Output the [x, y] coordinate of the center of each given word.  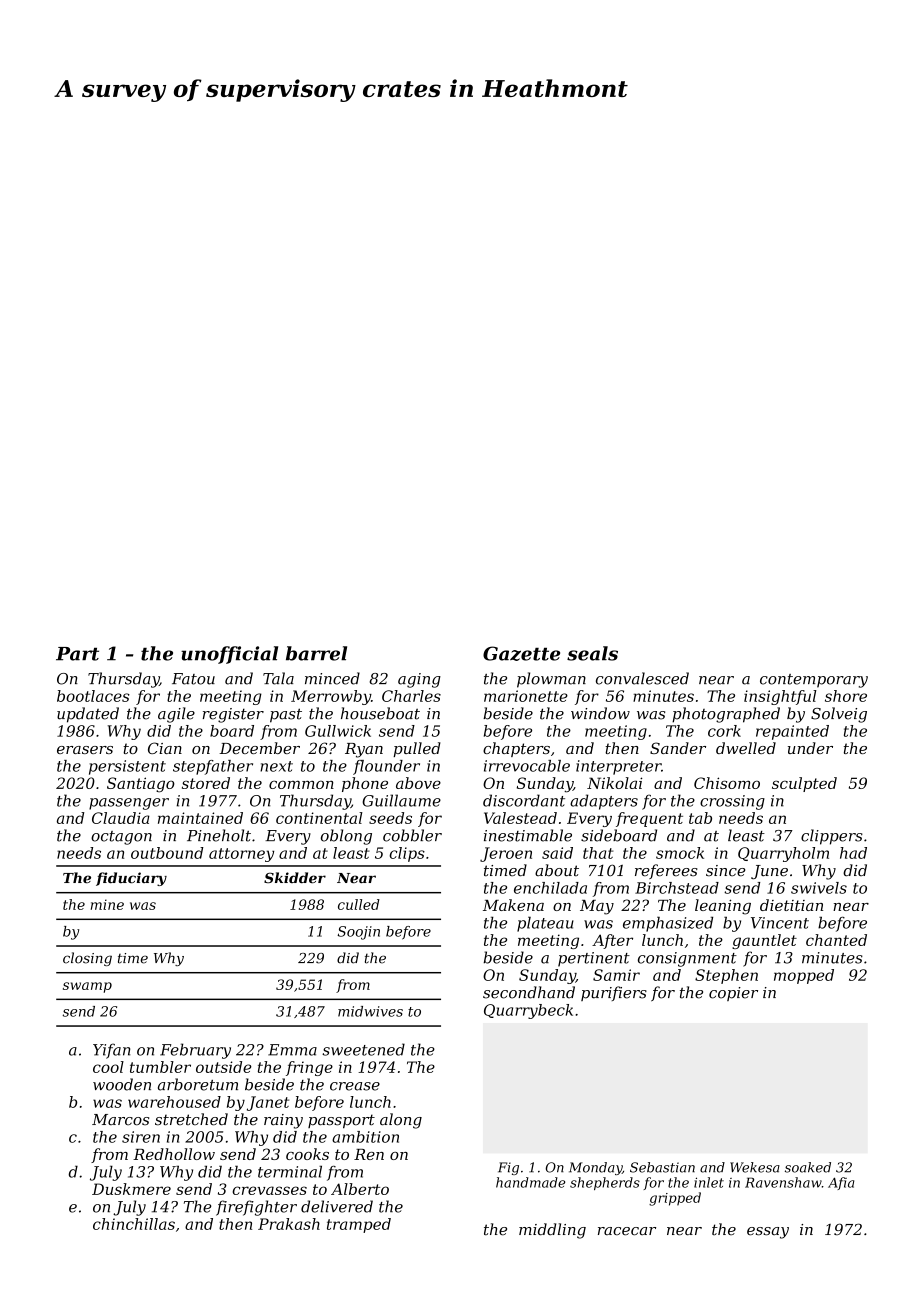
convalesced [642, 678]
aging [419, 680]
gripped [675, 1199]
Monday [595, 1168]
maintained [200, 818]
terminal [290, 1172]
